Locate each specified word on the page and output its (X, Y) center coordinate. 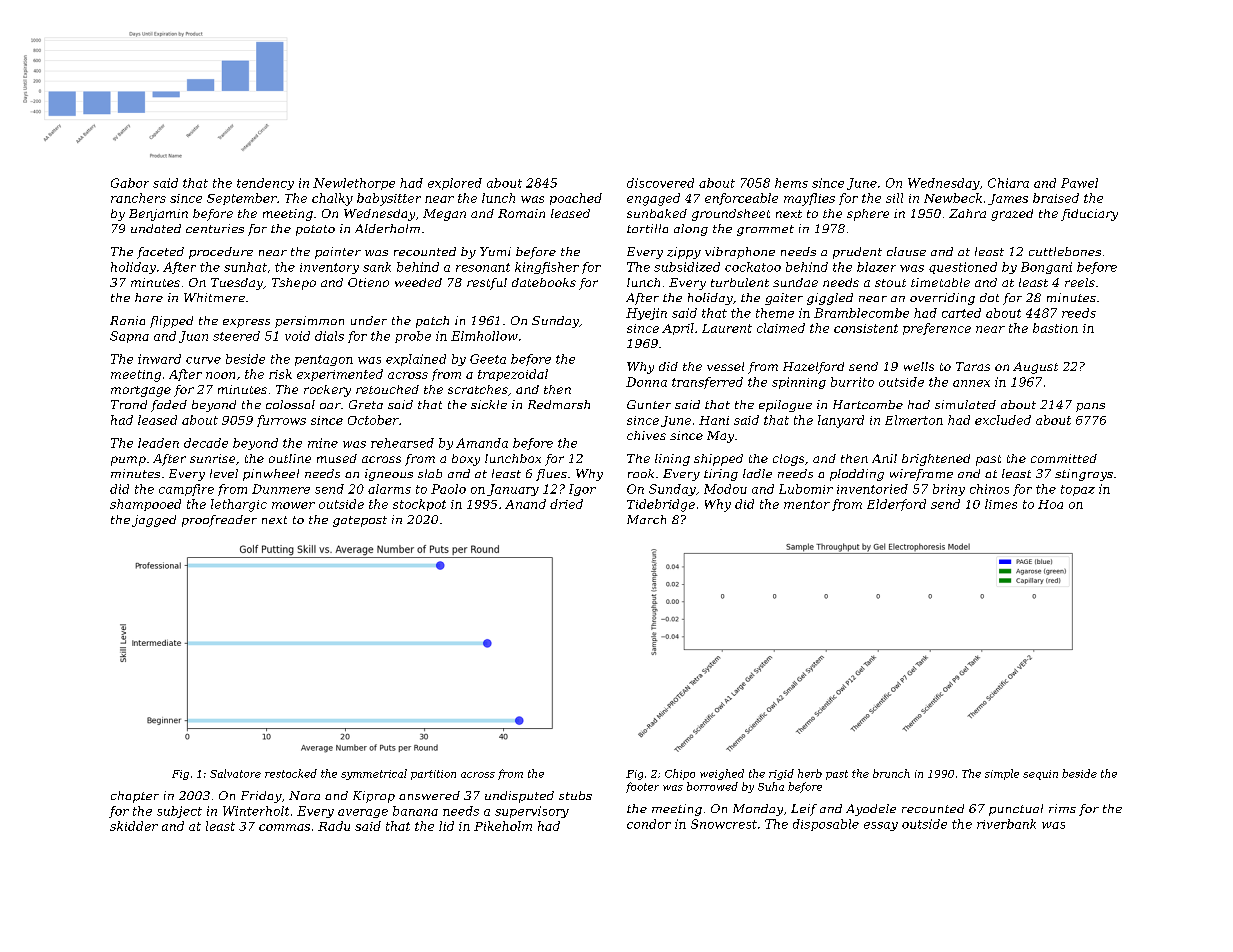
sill (894, 198)
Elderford (896, 505)
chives (646, 435)
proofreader (219, 521)
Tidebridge (661, 505)
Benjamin (158, 215)
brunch (891, 773)
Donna (646, 382)
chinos (989, 489)
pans (1090, 407)
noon (220, 375)
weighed (722, 774)
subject (179, 812)
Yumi (495, 251)
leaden (158, 443)
